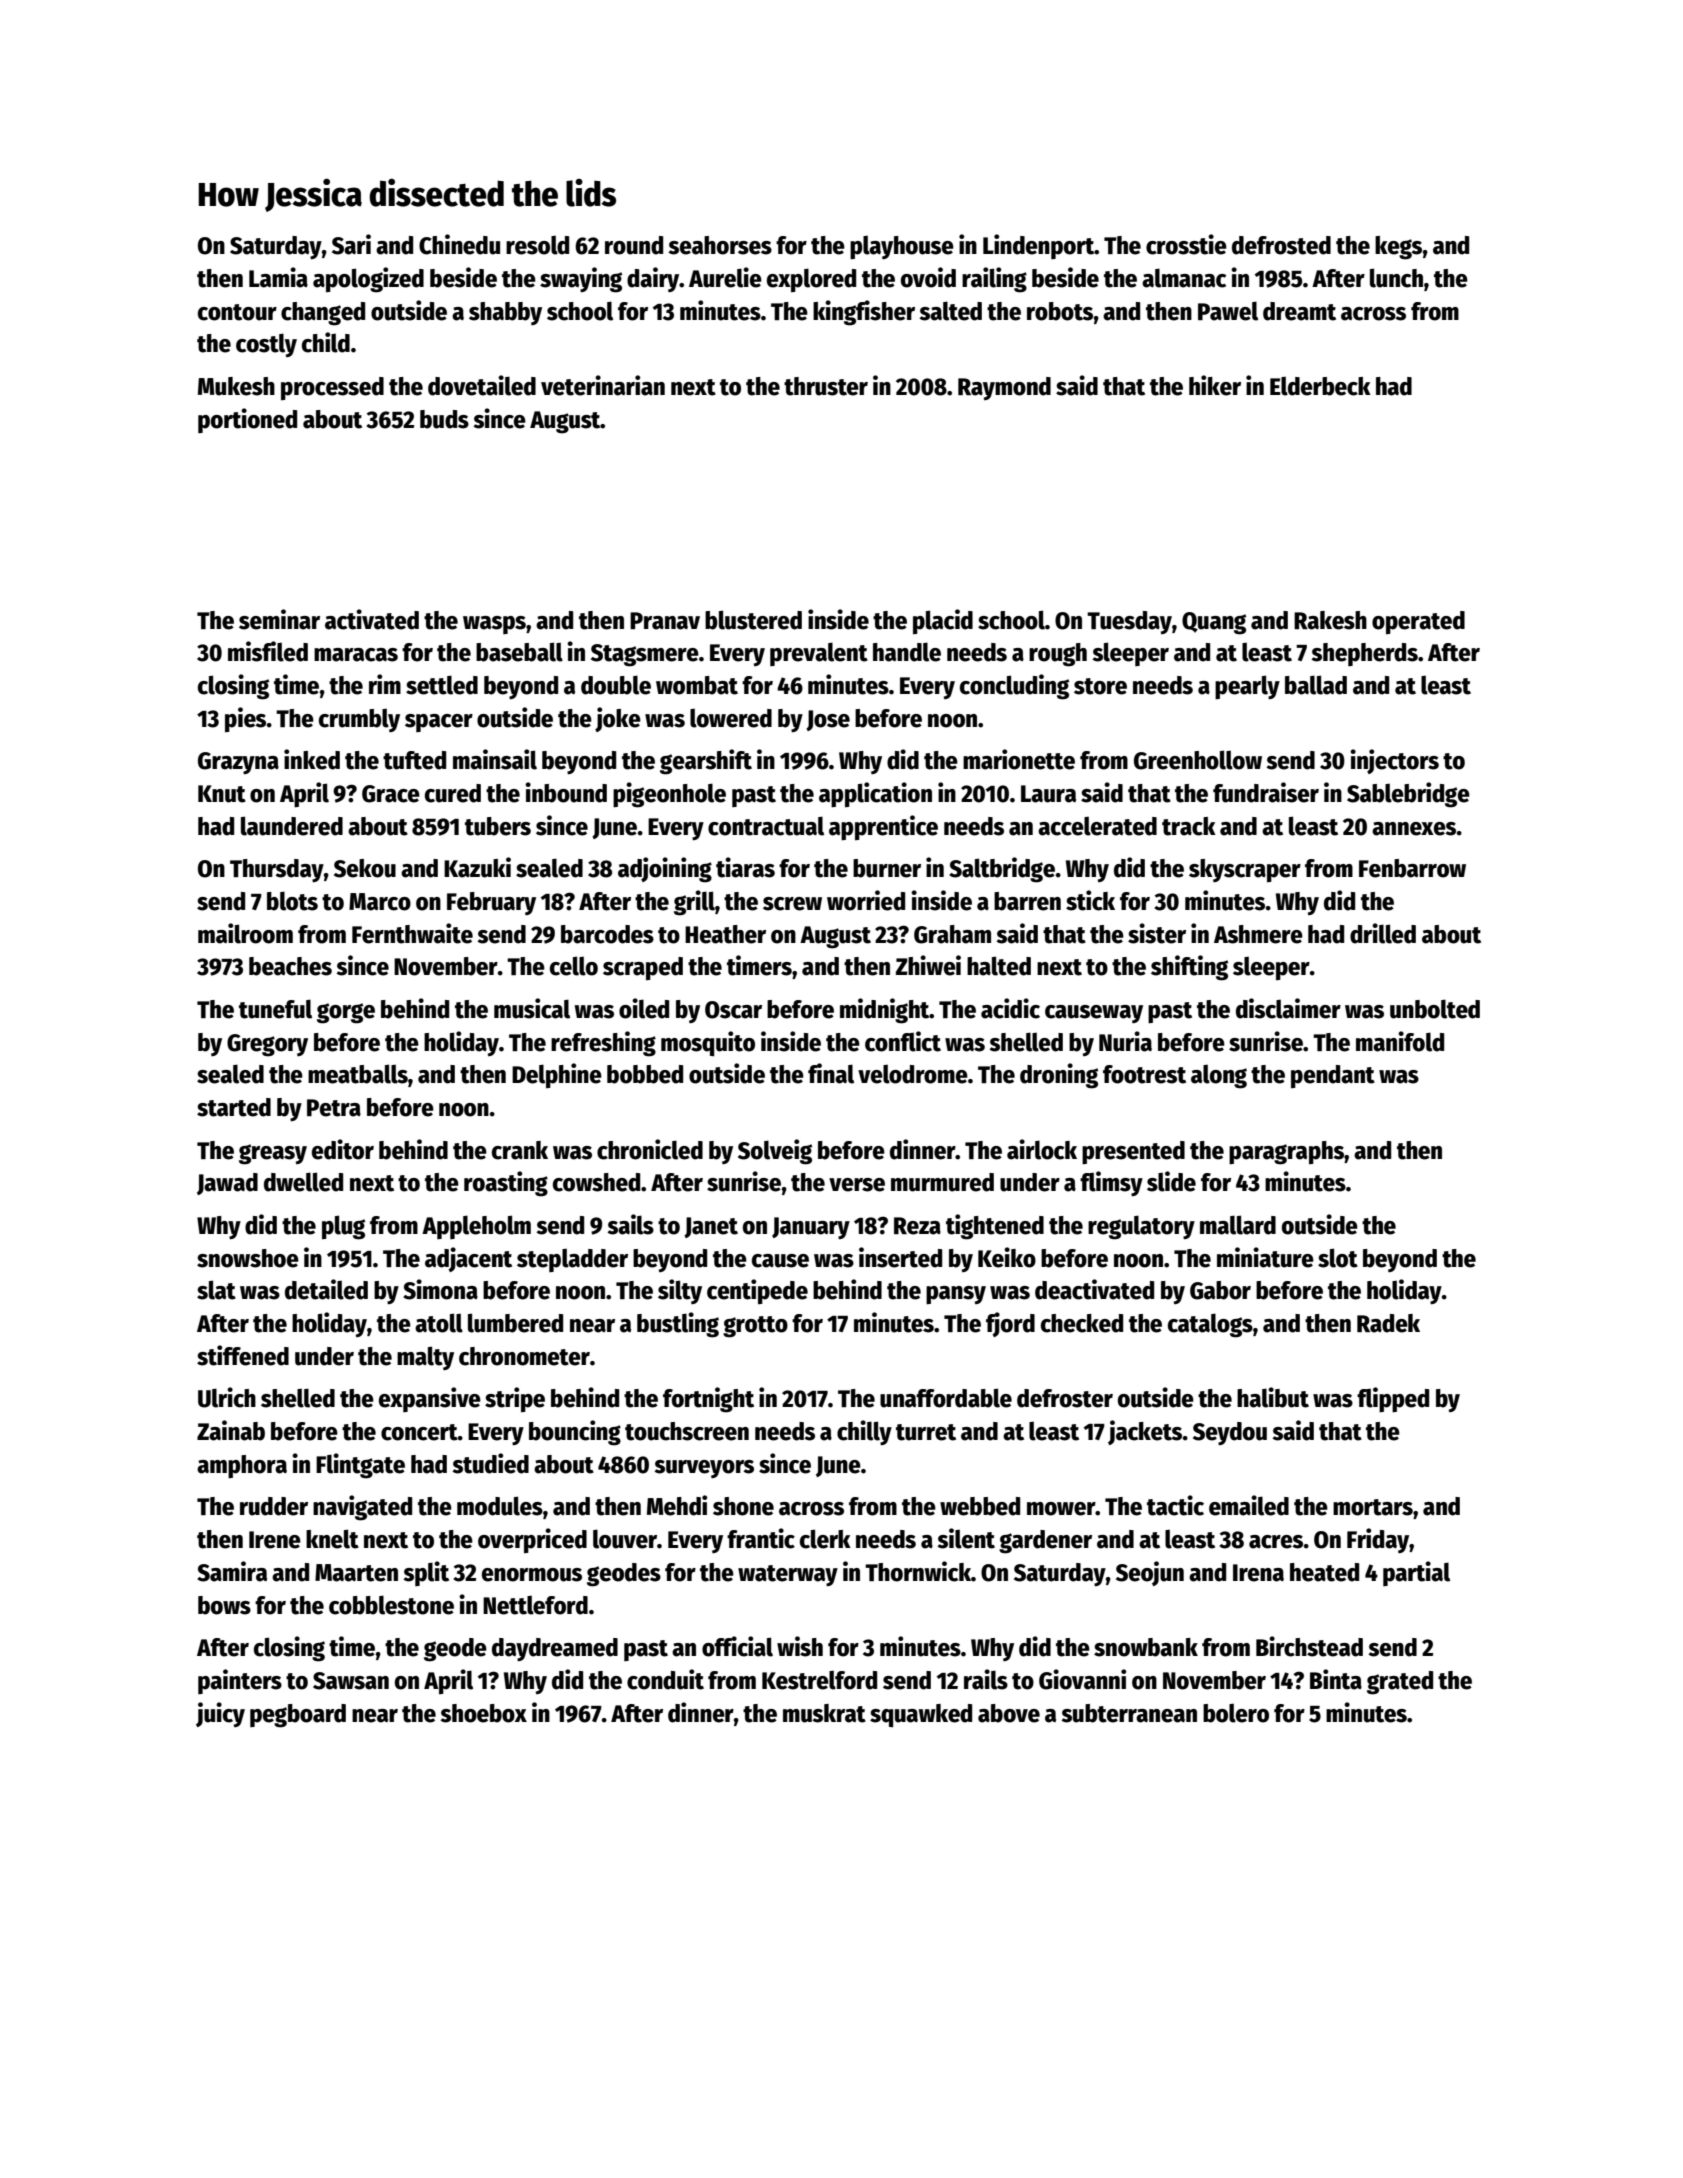 The width and height of the page is (1683, 2178). Describe the element at coordinates (351, 1681) in the page. I see `Sawsan` at that location.
